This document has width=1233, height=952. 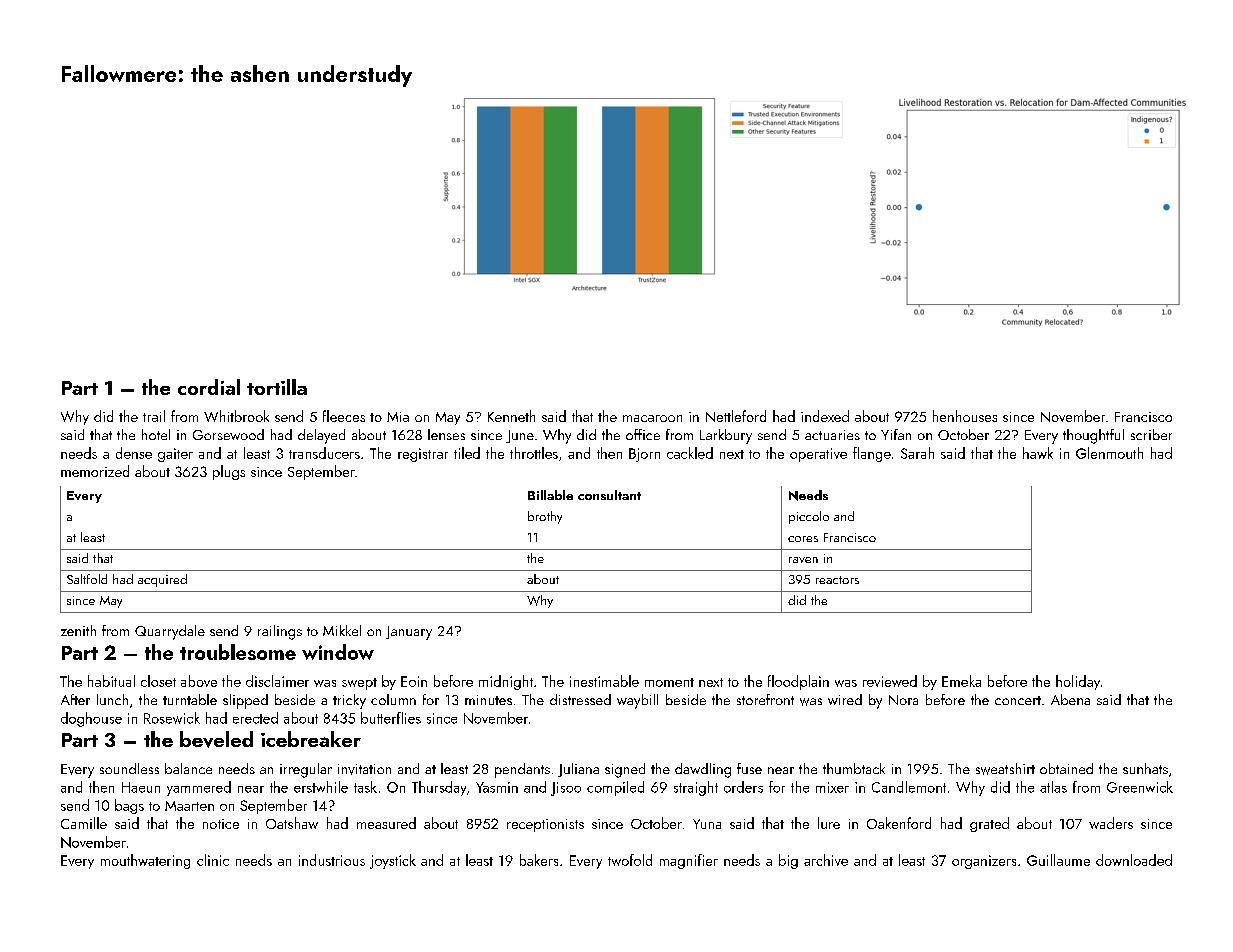 I want to click on cordial, so click(x=209, y=387).
